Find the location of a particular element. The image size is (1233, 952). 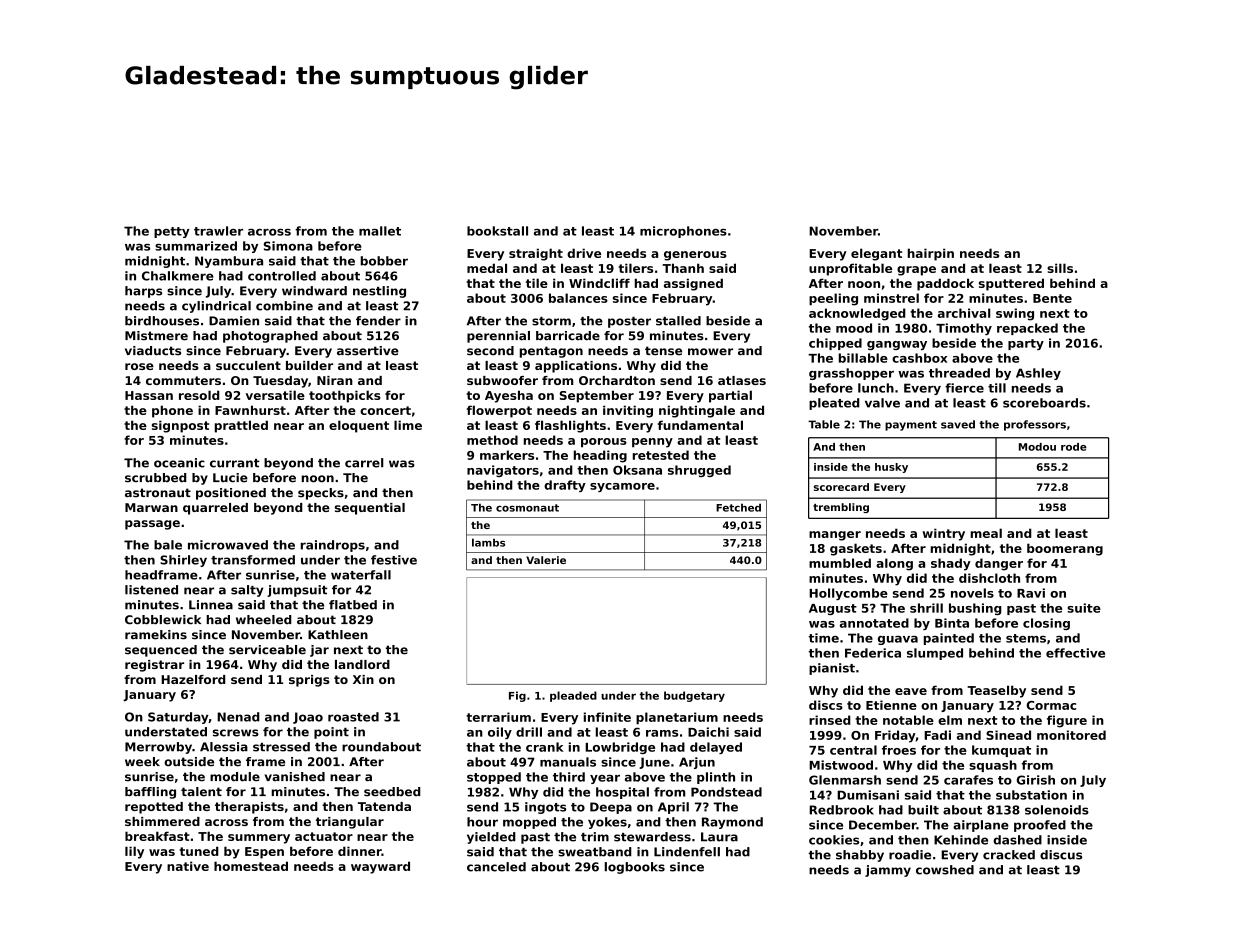

serviceable is located at coordinates (267, 650).
